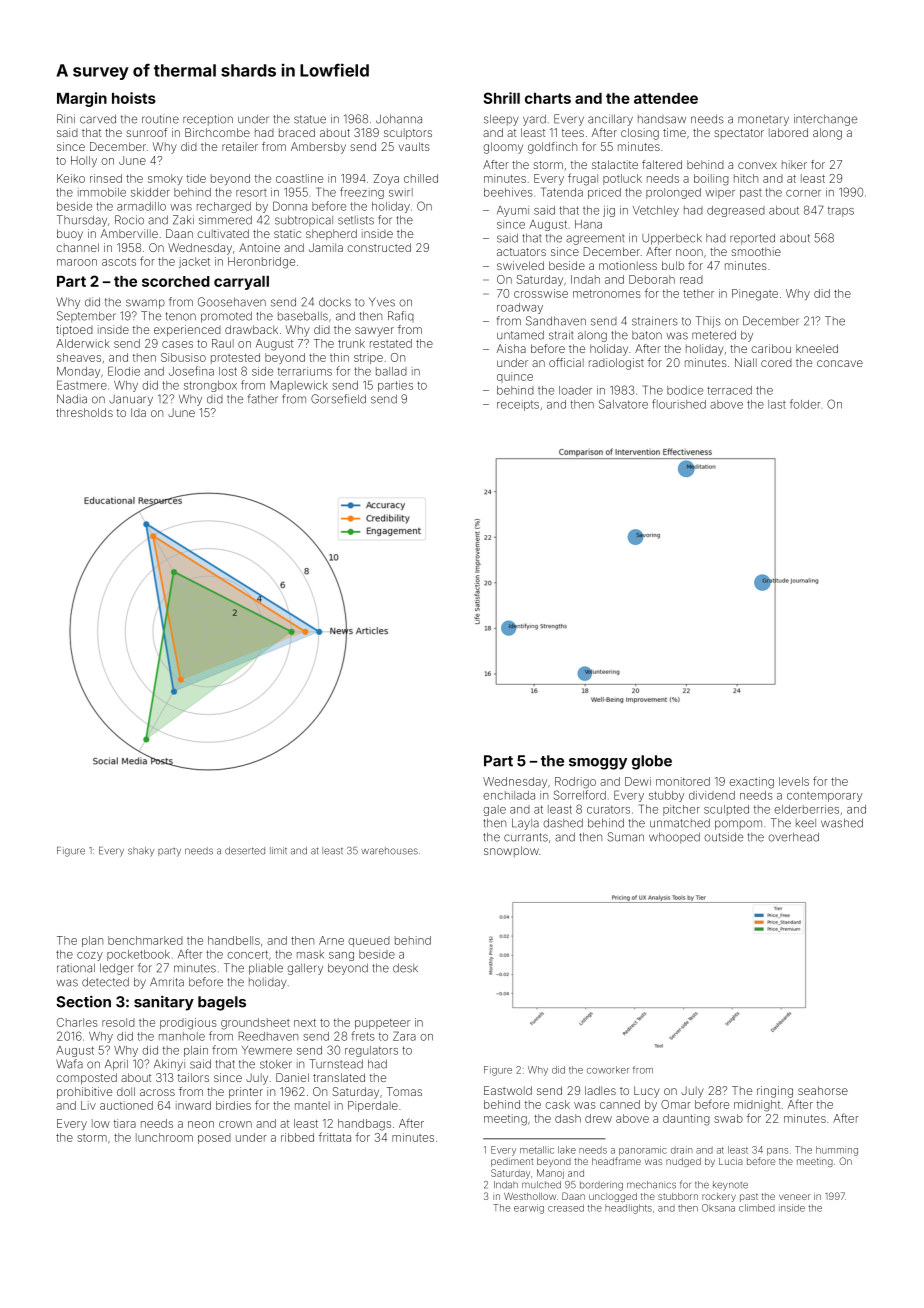  What do you see at coordinates (382, 302) in the document?
I see `Yves` at bounding box center [382, 302].
